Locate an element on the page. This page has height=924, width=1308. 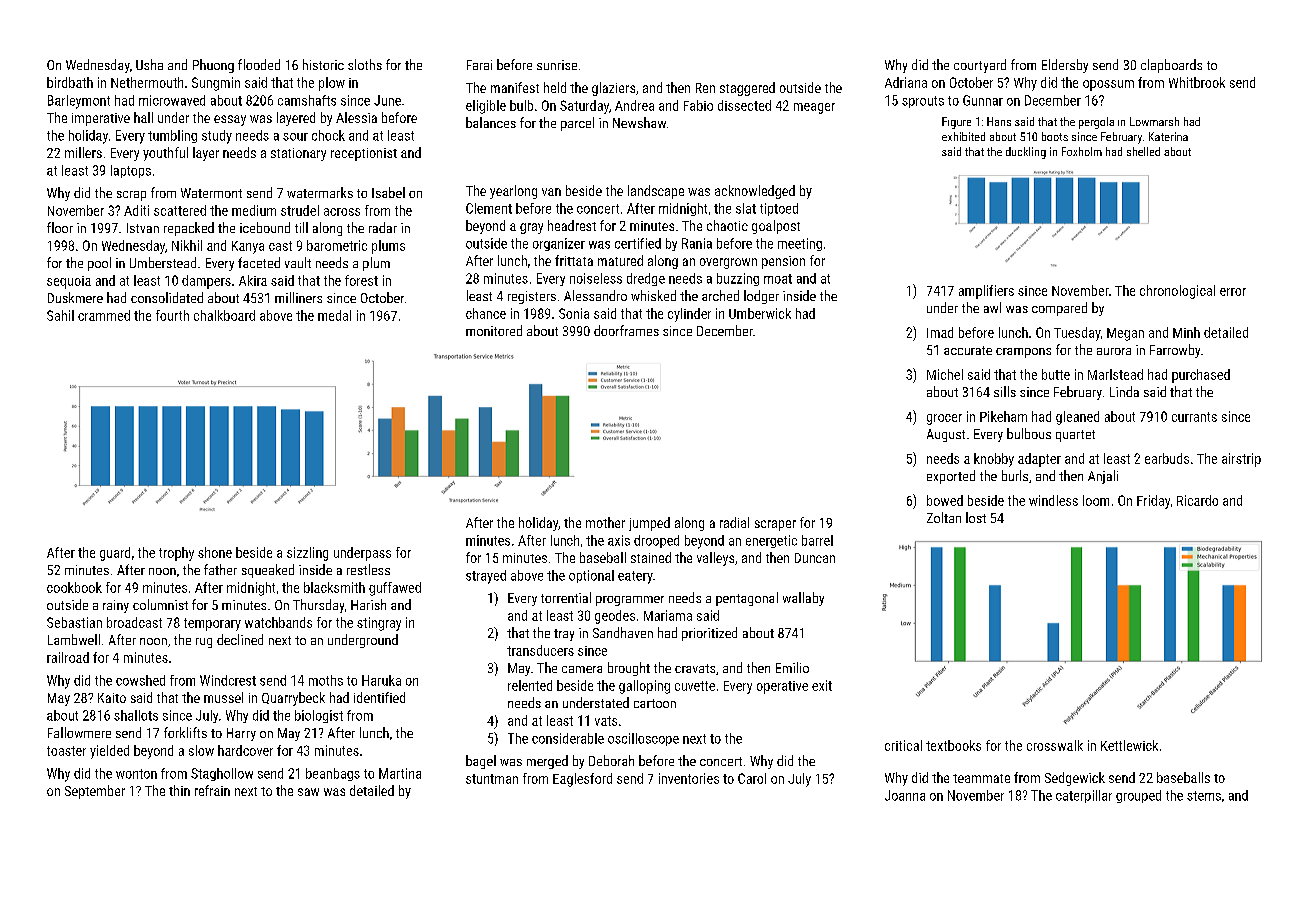
Hans is located at coordinates (999, 121).
